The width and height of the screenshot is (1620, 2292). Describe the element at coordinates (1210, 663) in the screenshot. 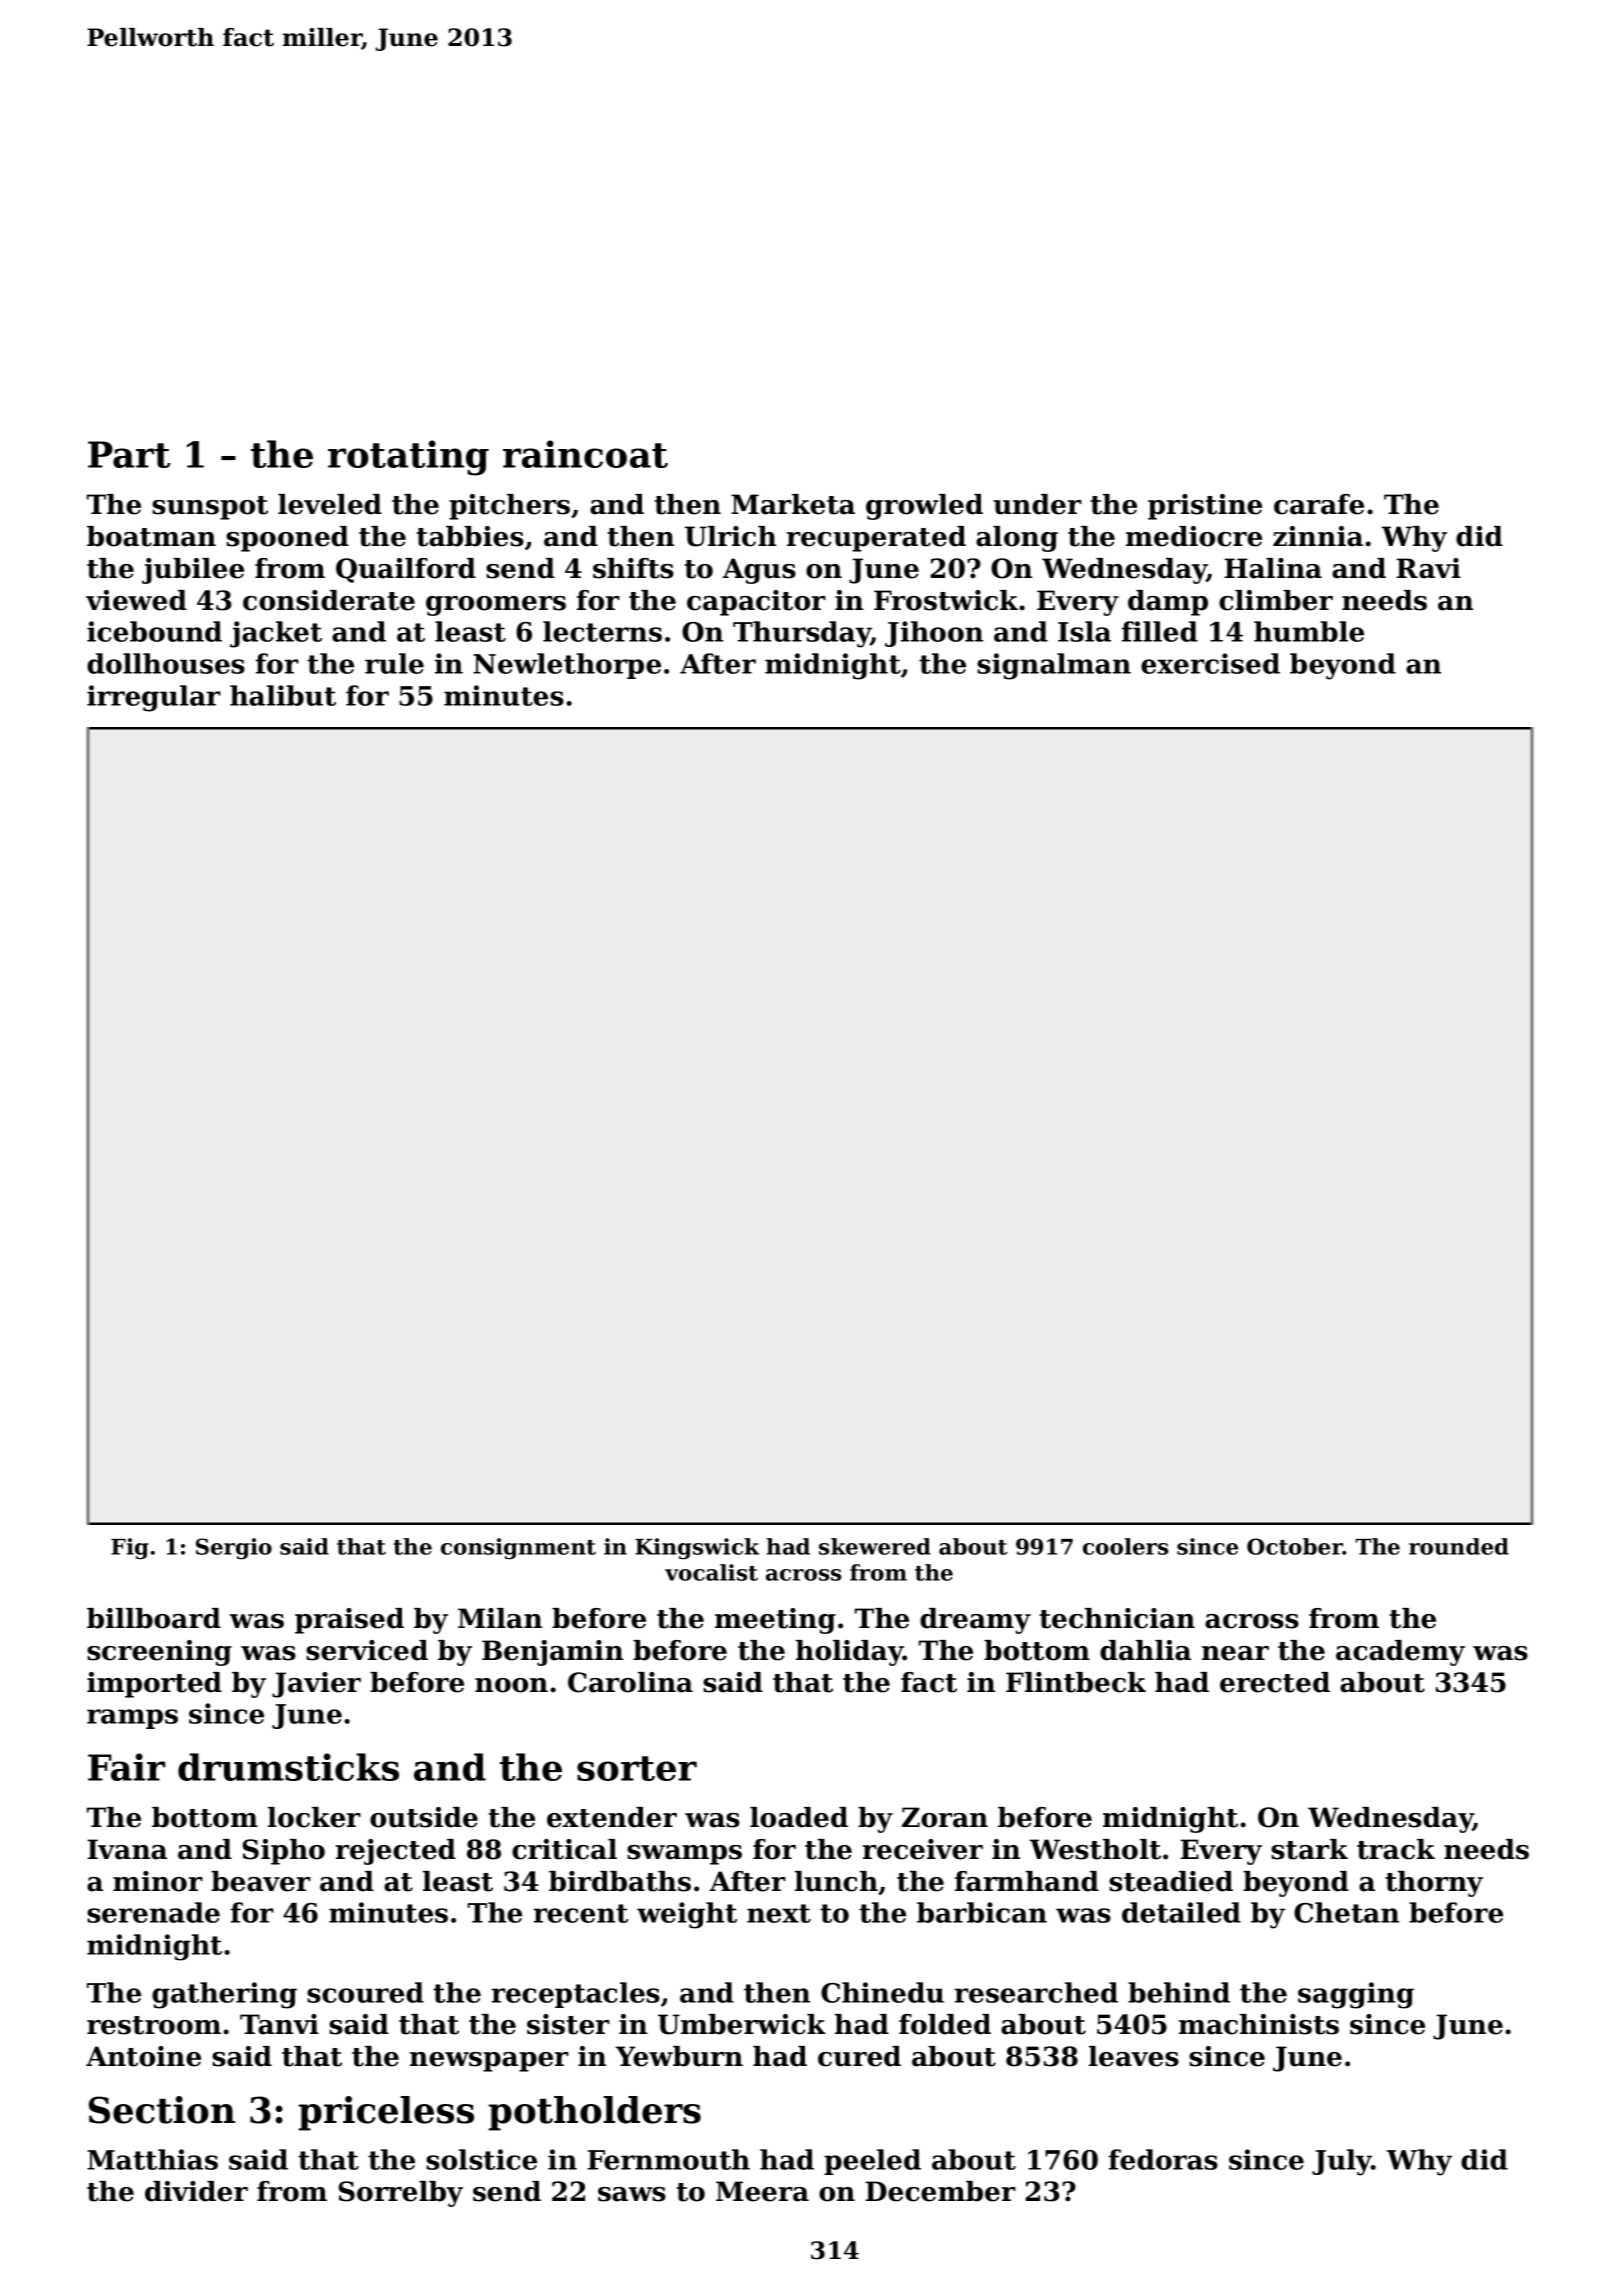

I see `exercised` at that location.
